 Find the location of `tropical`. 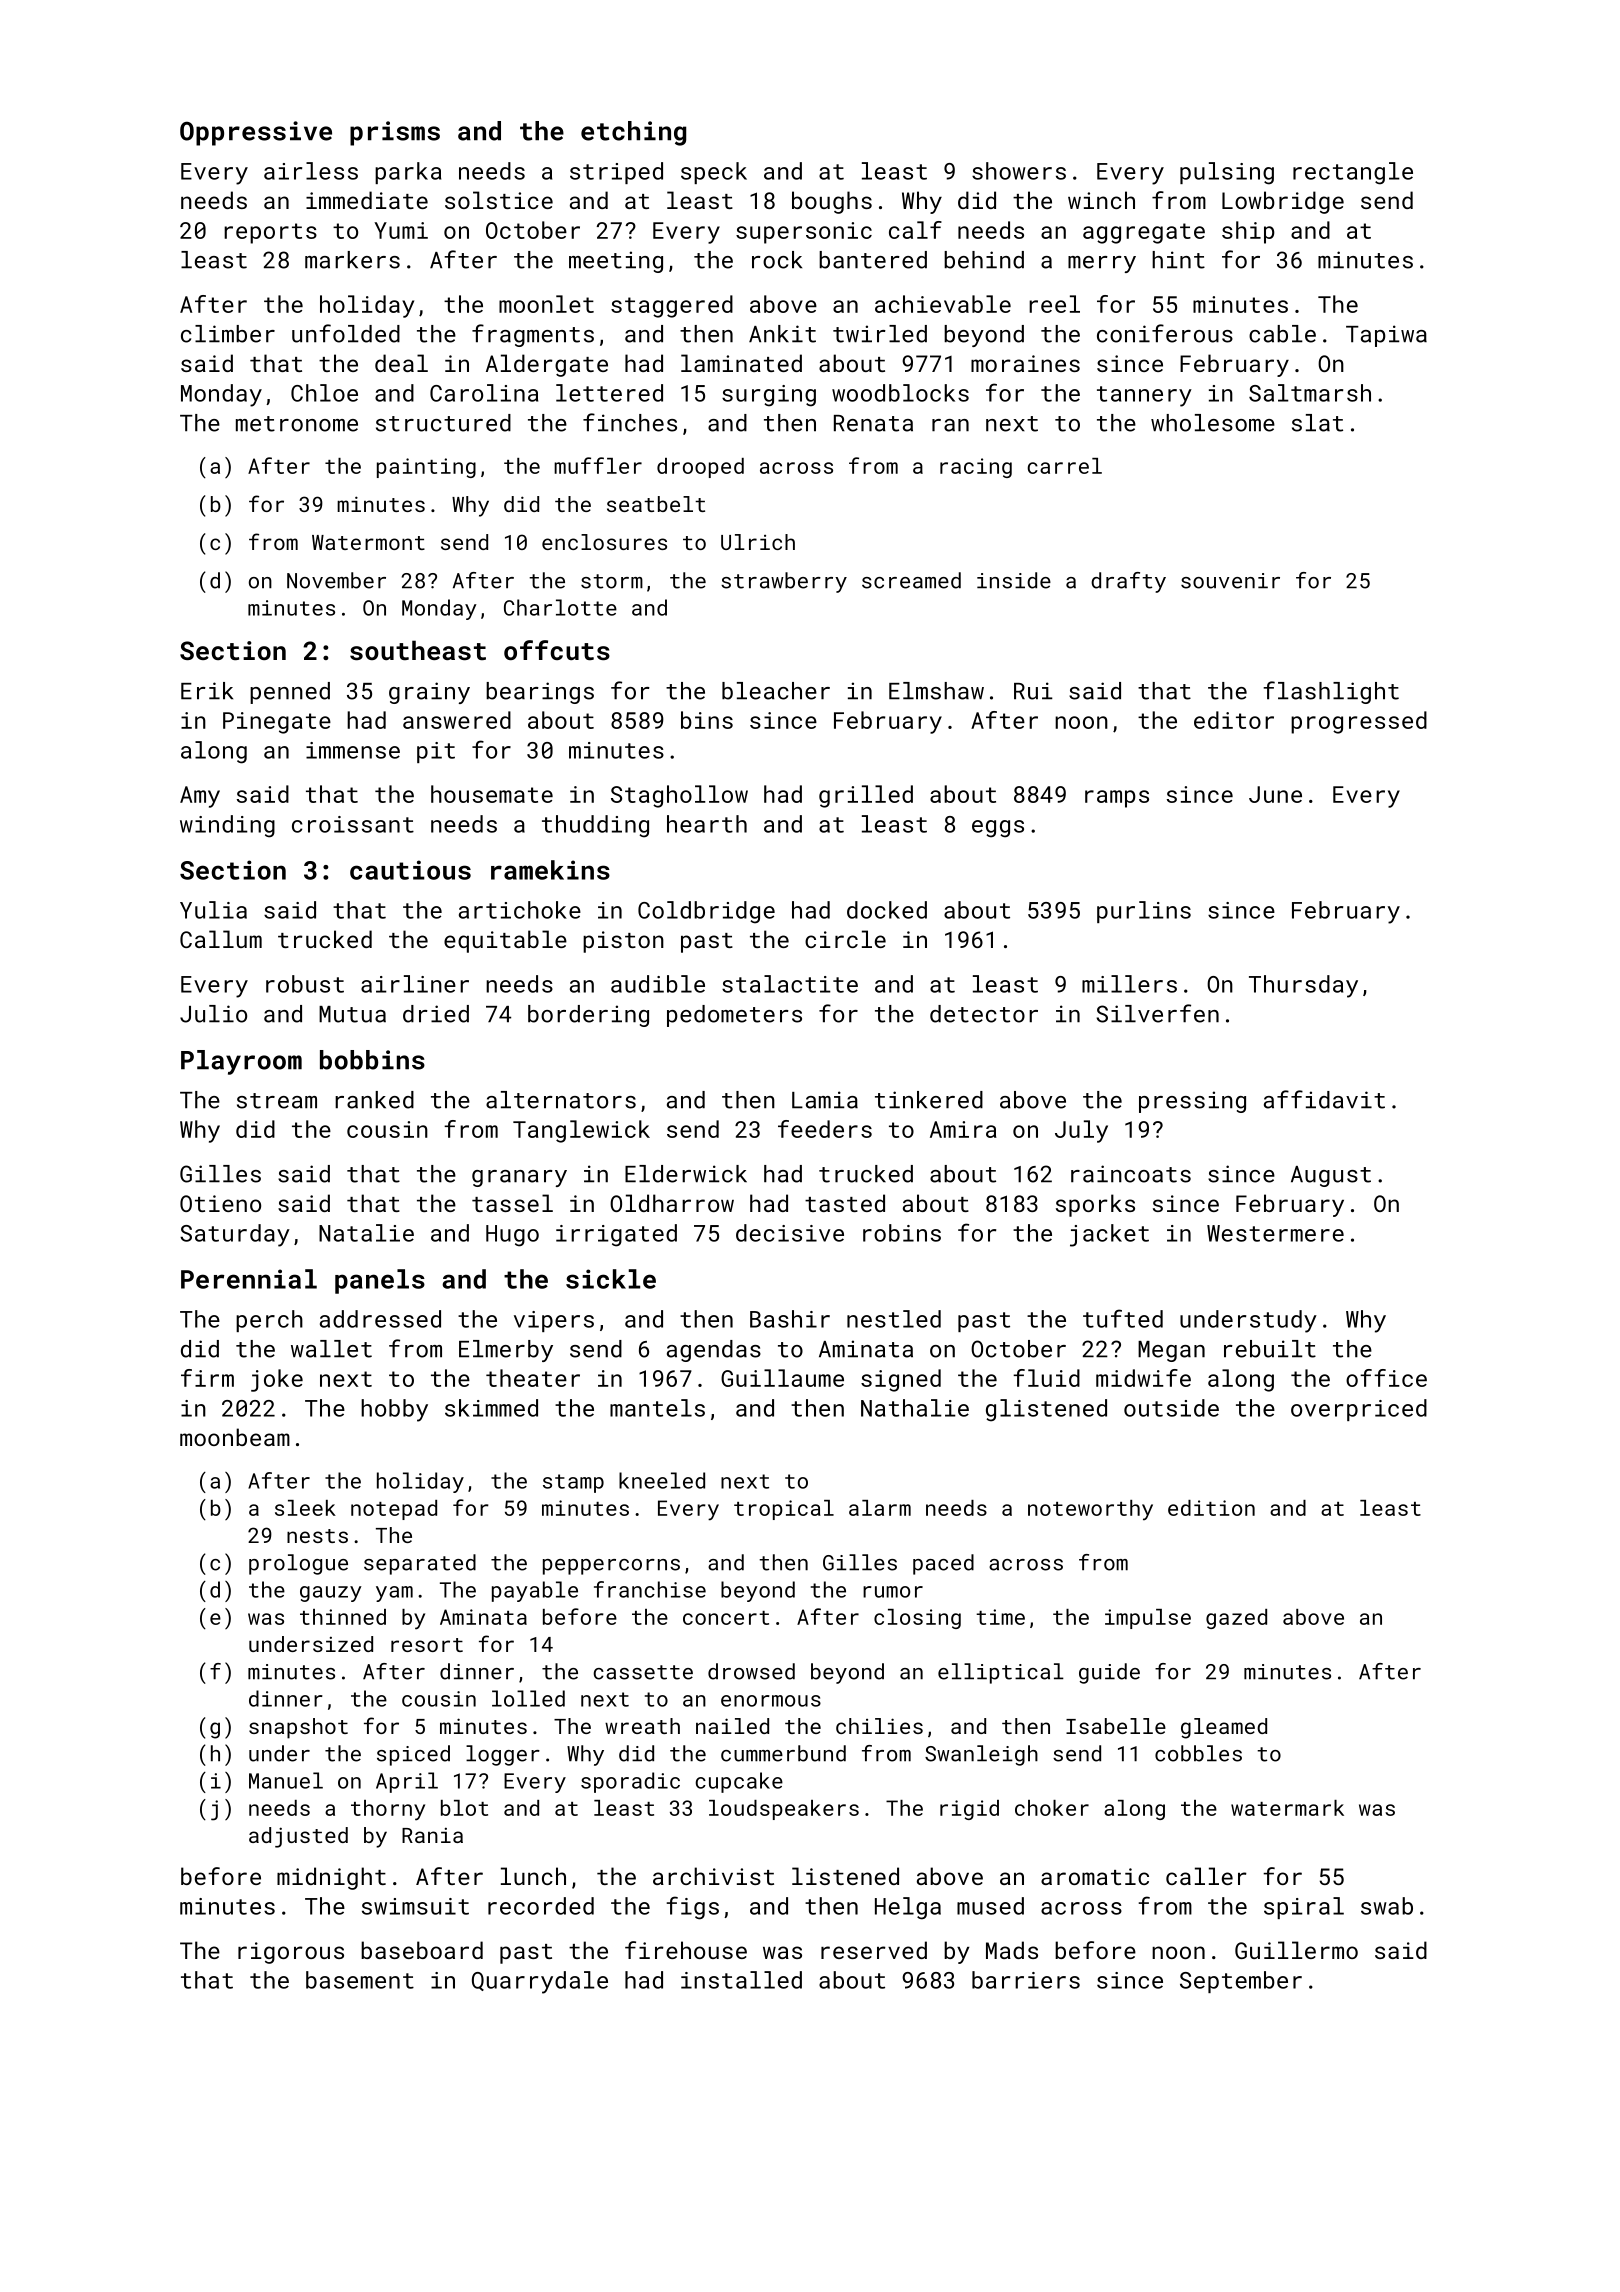

tropical is located at coordinates (784, 1510).
